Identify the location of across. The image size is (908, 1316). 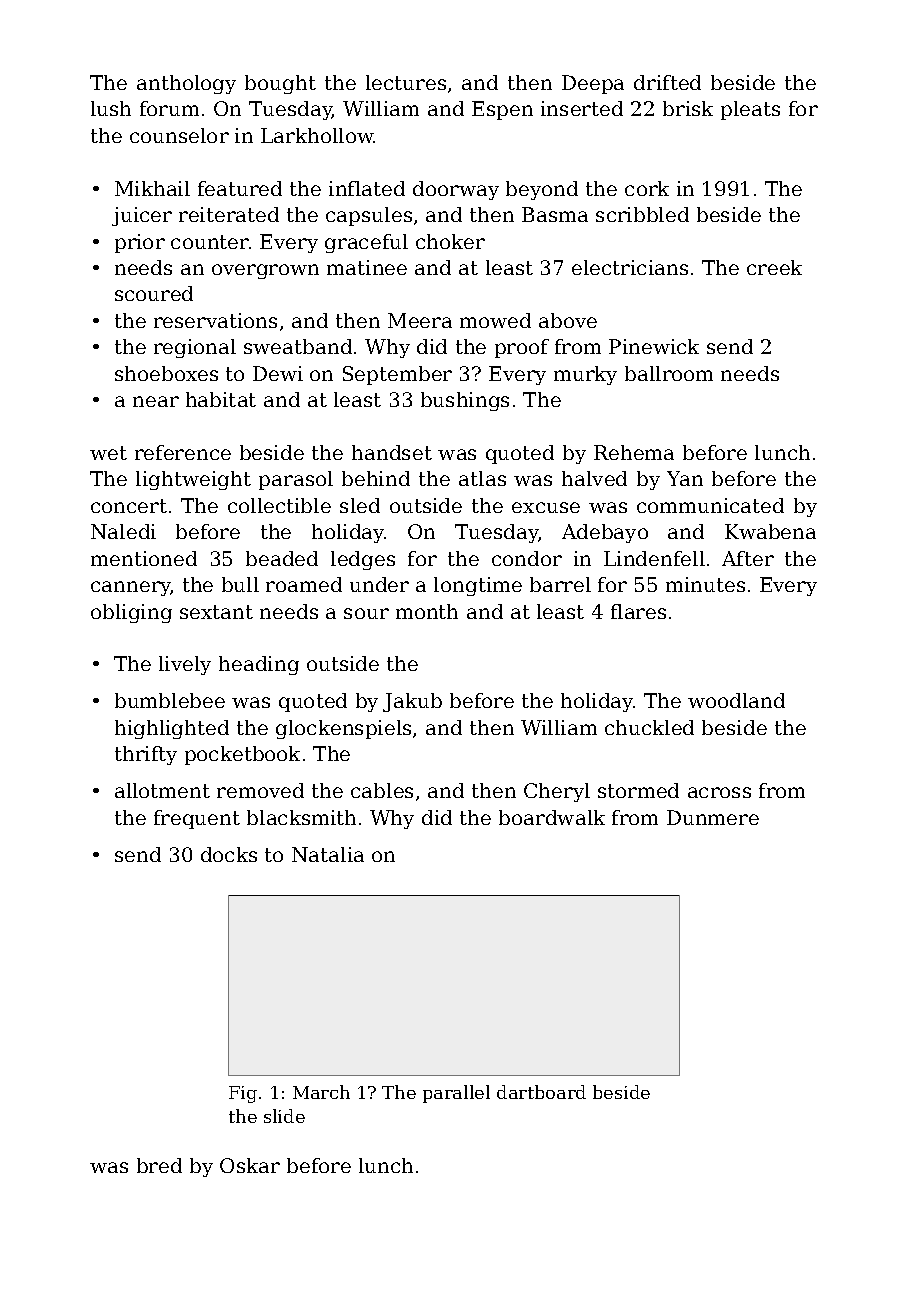
(719, 792).
